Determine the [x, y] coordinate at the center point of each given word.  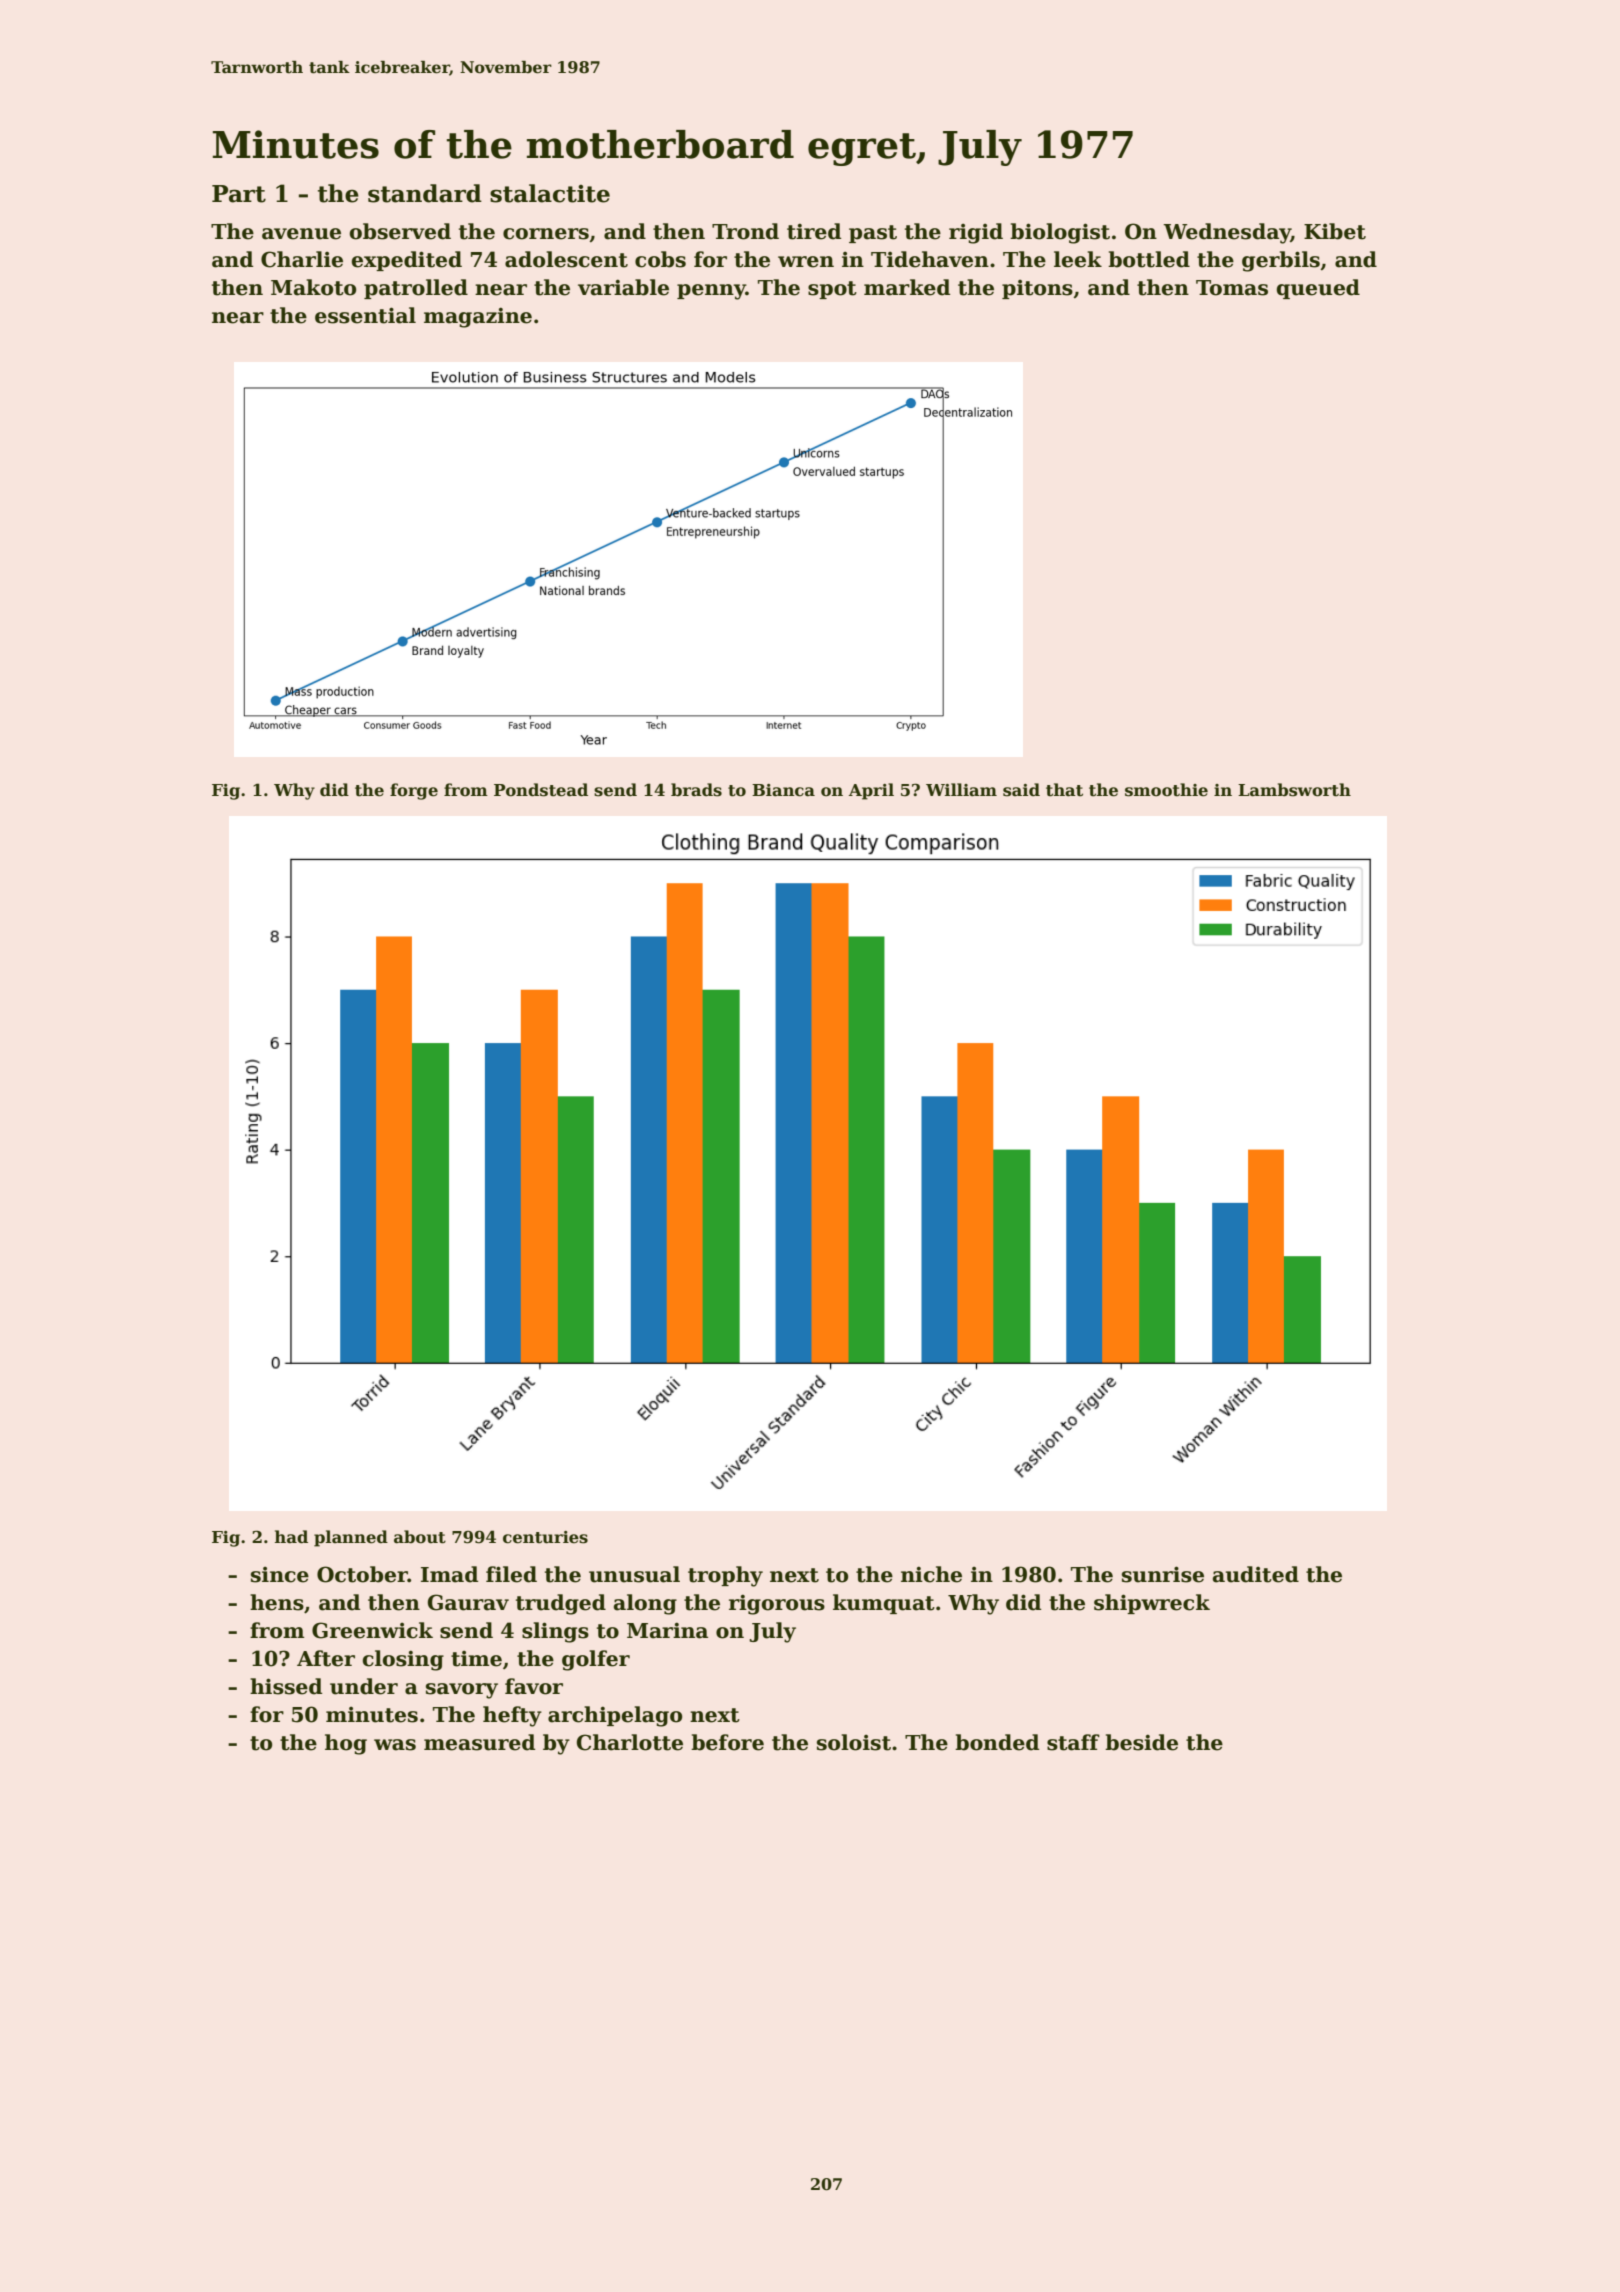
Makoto [313, 287]
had [291, 1537]
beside [1141, 1742]
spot [832, 290]
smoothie [1166, 790]
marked [907, 287]
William [961, 790]
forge [414, 791]
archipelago [615, 1716]
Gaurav [468, 1602]
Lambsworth [1294, 790]
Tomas [1232, 288]
